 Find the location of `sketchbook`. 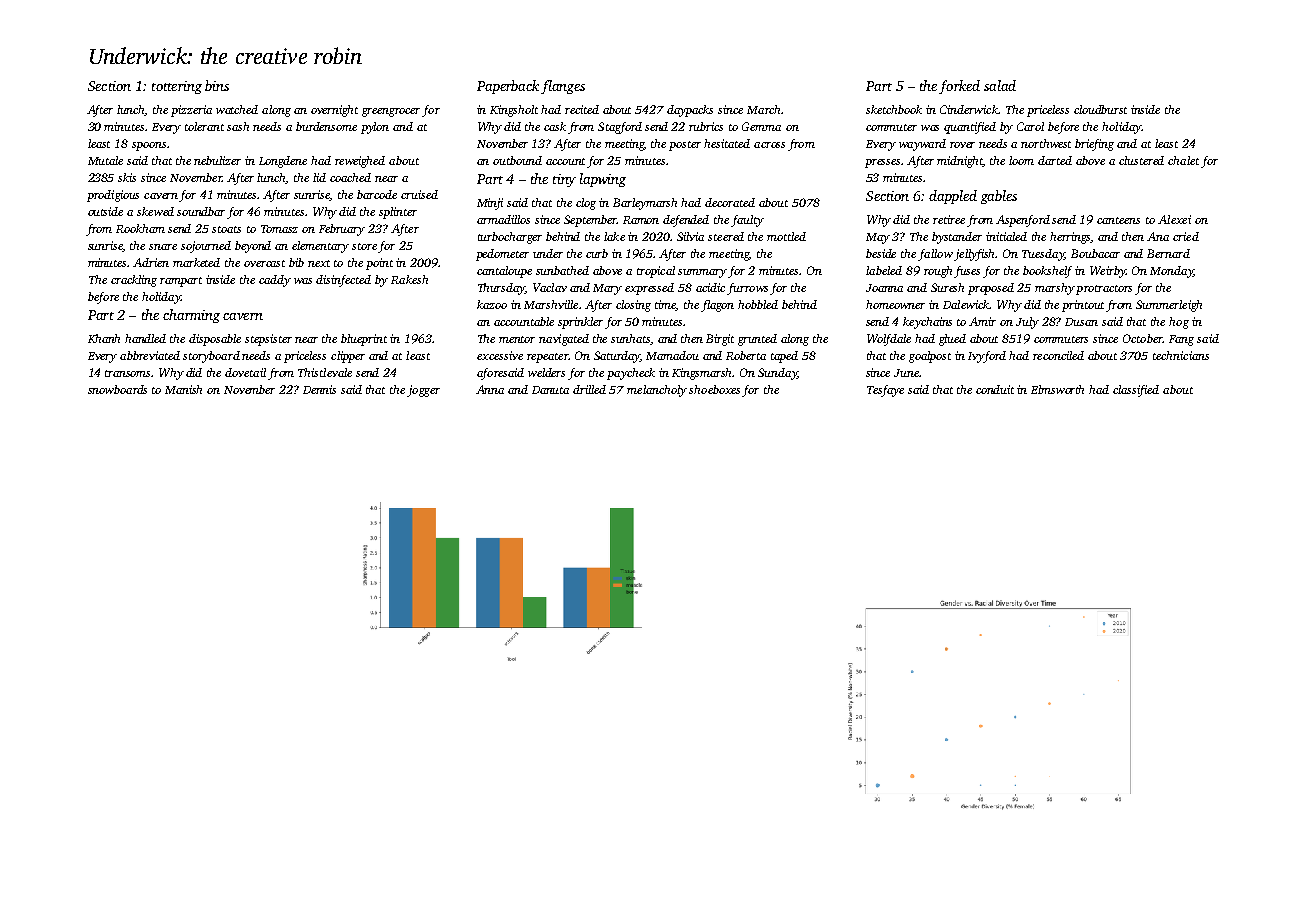

sketchbook is located at coordinates (894, 109).
